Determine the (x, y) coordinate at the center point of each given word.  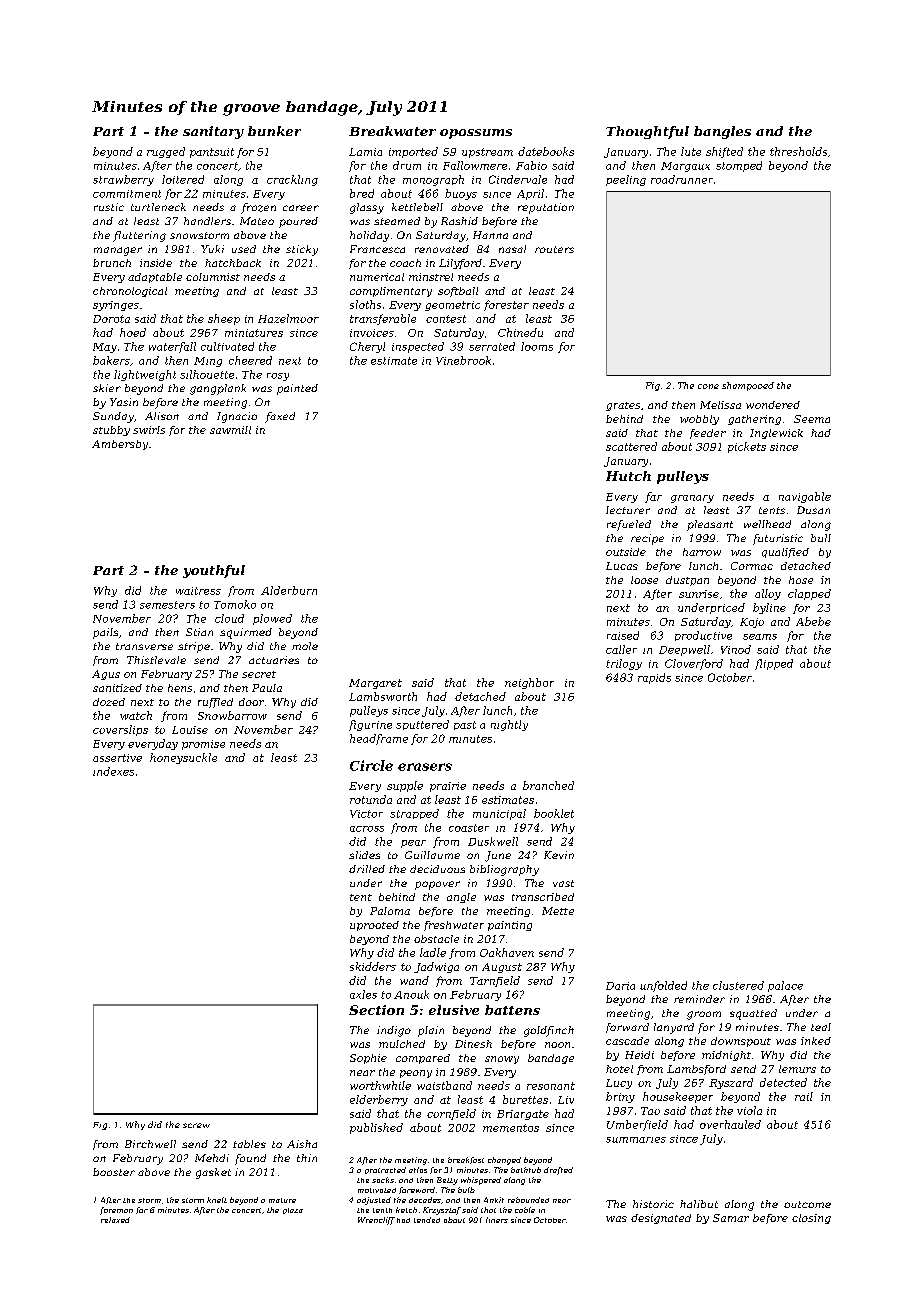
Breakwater (392, 131)
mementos (511, 1128)
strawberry (123, 180)
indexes (113, 771)
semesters (167, 605)
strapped (414, 814)
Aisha (302, 1144)
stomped (739, 166)
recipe (647, 539)
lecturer (628, 510)
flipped (774, 664)
